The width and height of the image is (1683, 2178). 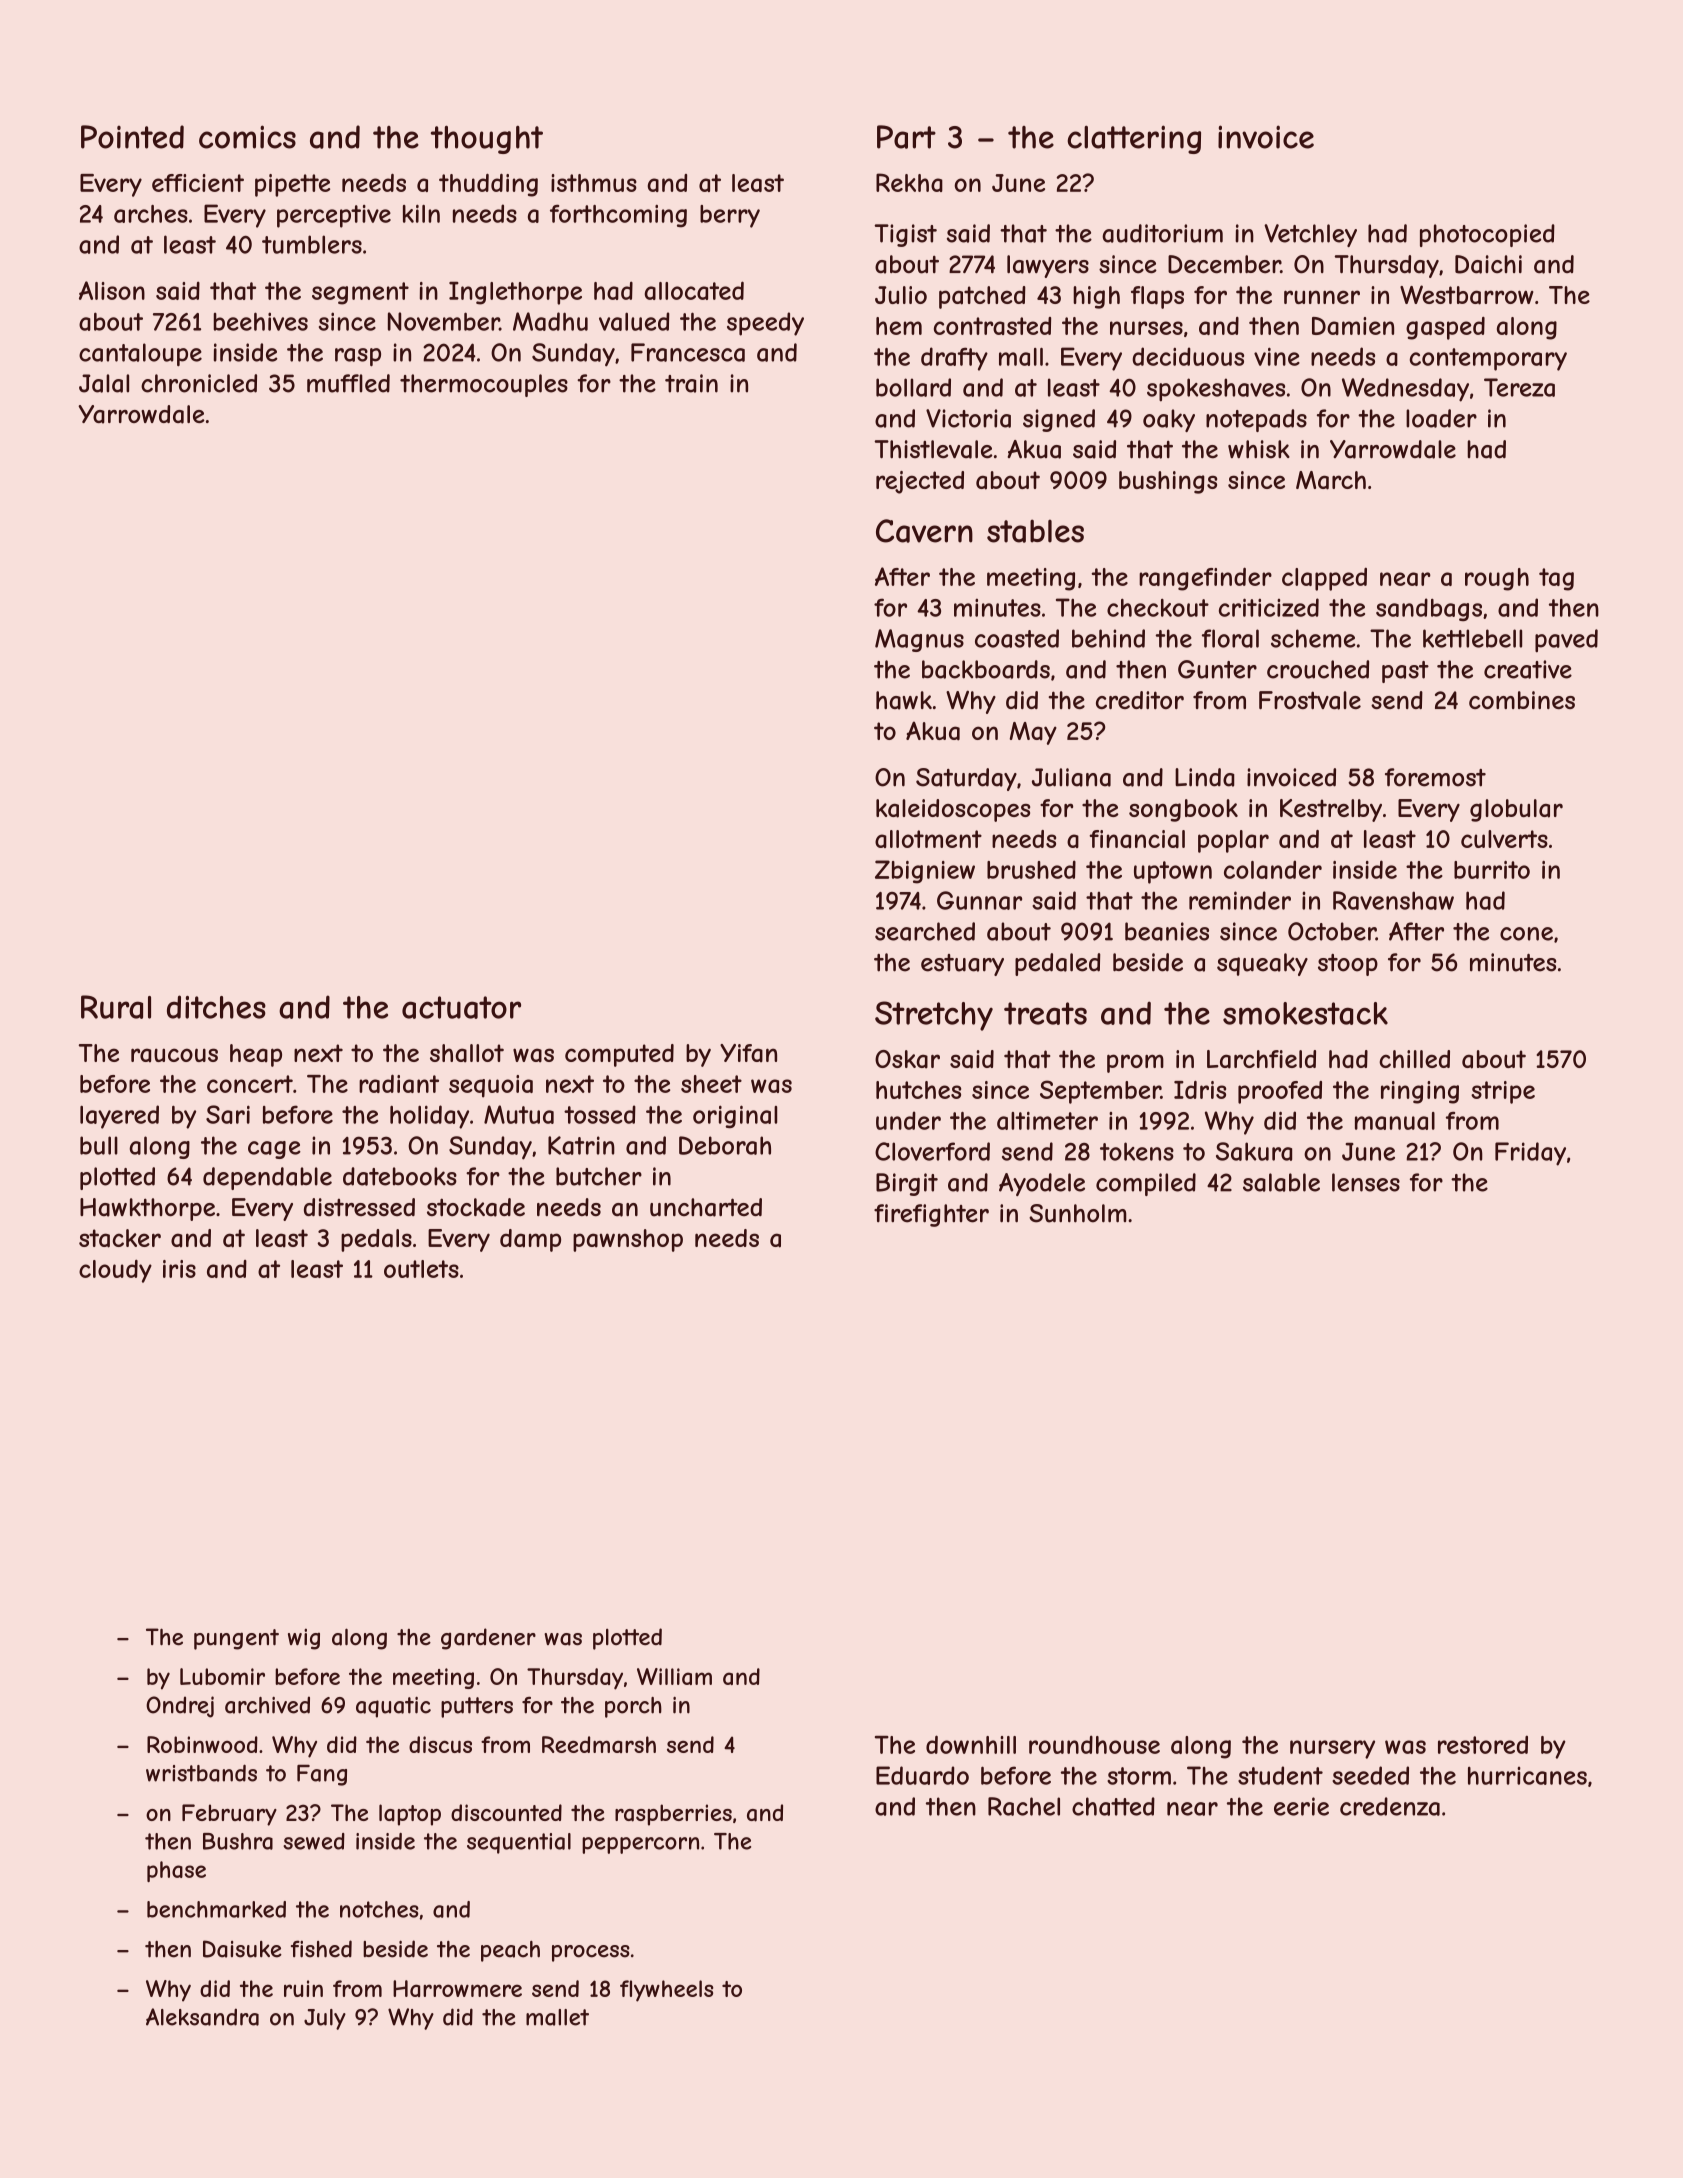 I want to click on bushings, so click(x=1168, y=482).
